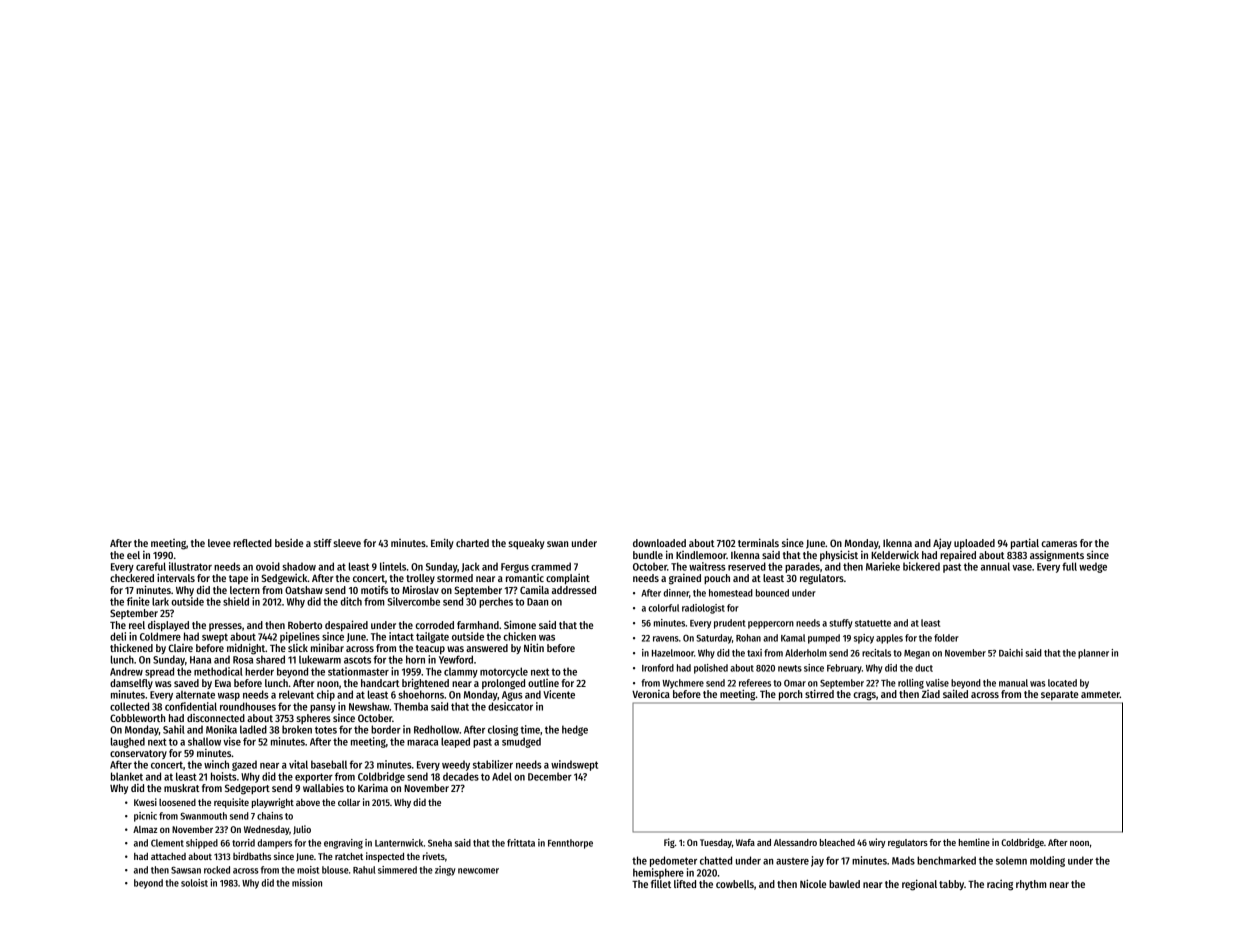  Describe the element at coordinates (974, 842) in the page. I see `hemline` at that location.
